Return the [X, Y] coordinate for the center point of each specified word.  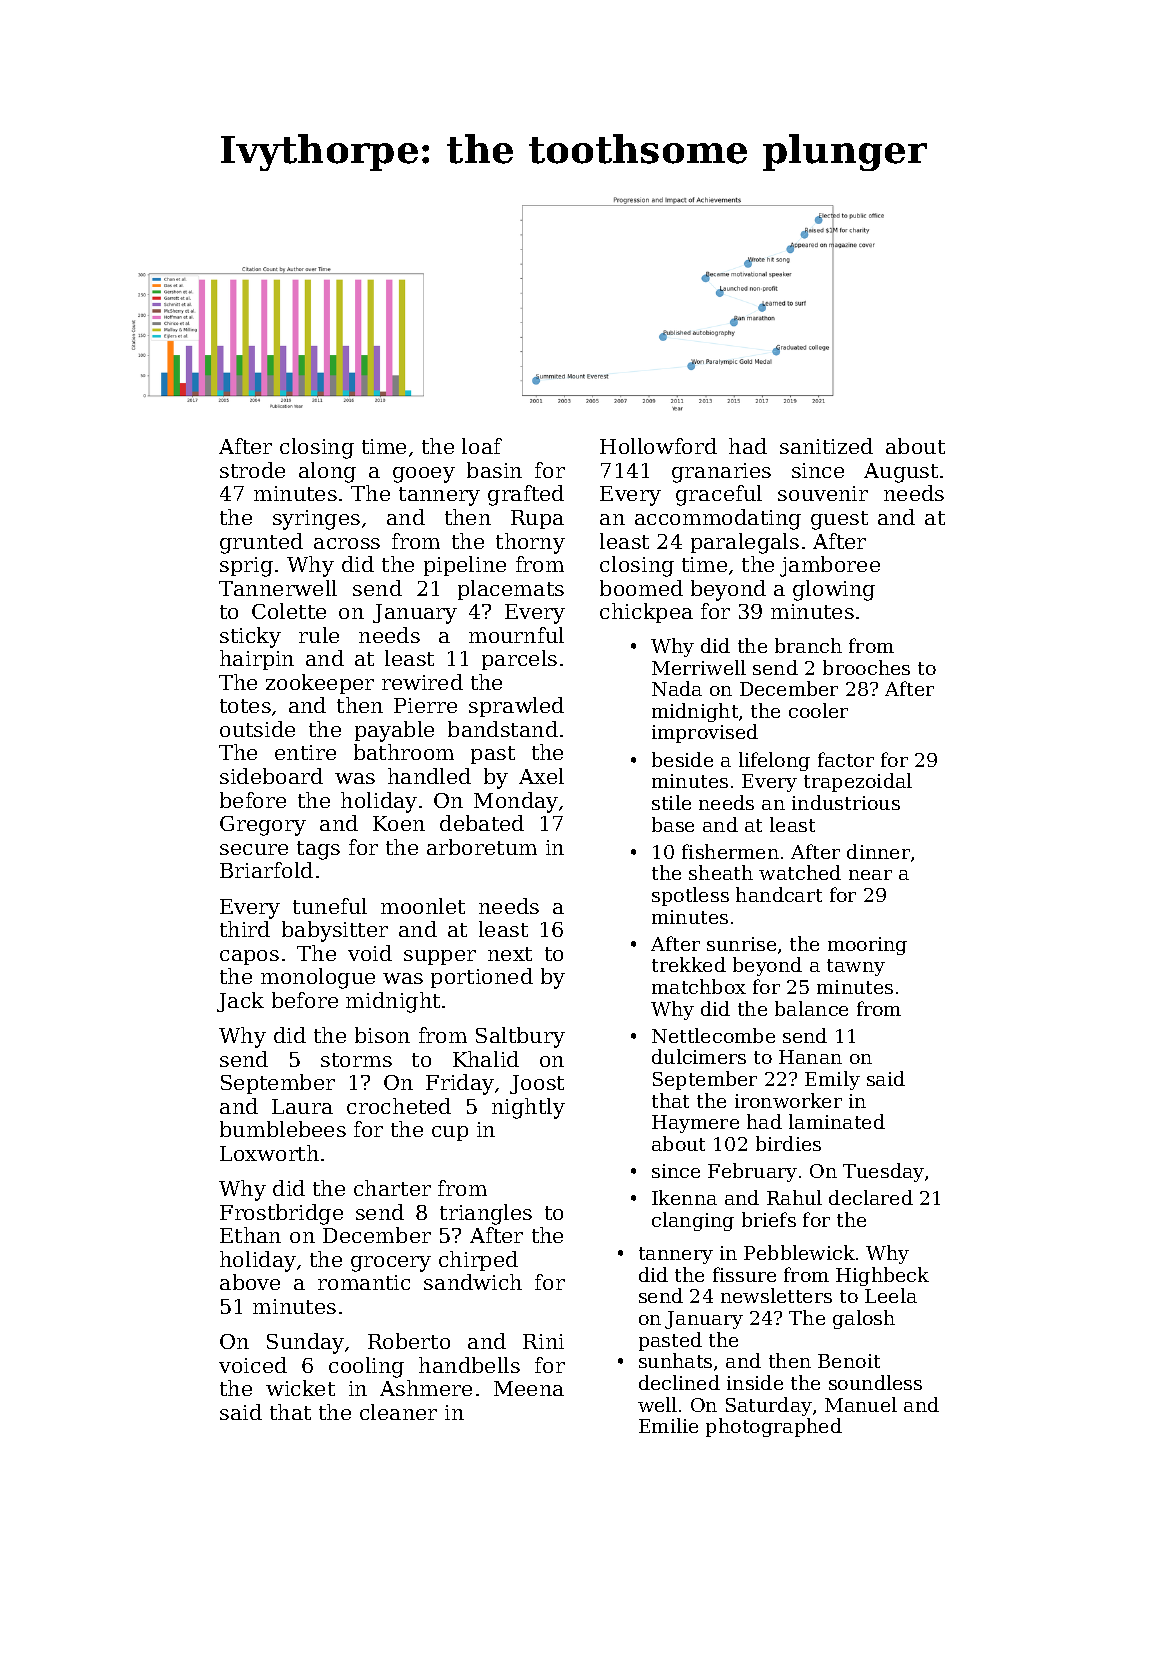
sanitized [826, 446]
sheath [721, 872]
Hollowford [658, 446]
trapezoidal [858, 782]
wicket [300, 1388]
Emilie [668, 1425]
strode [252, 470]
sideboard [271, 776]
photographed [774, 1427]
